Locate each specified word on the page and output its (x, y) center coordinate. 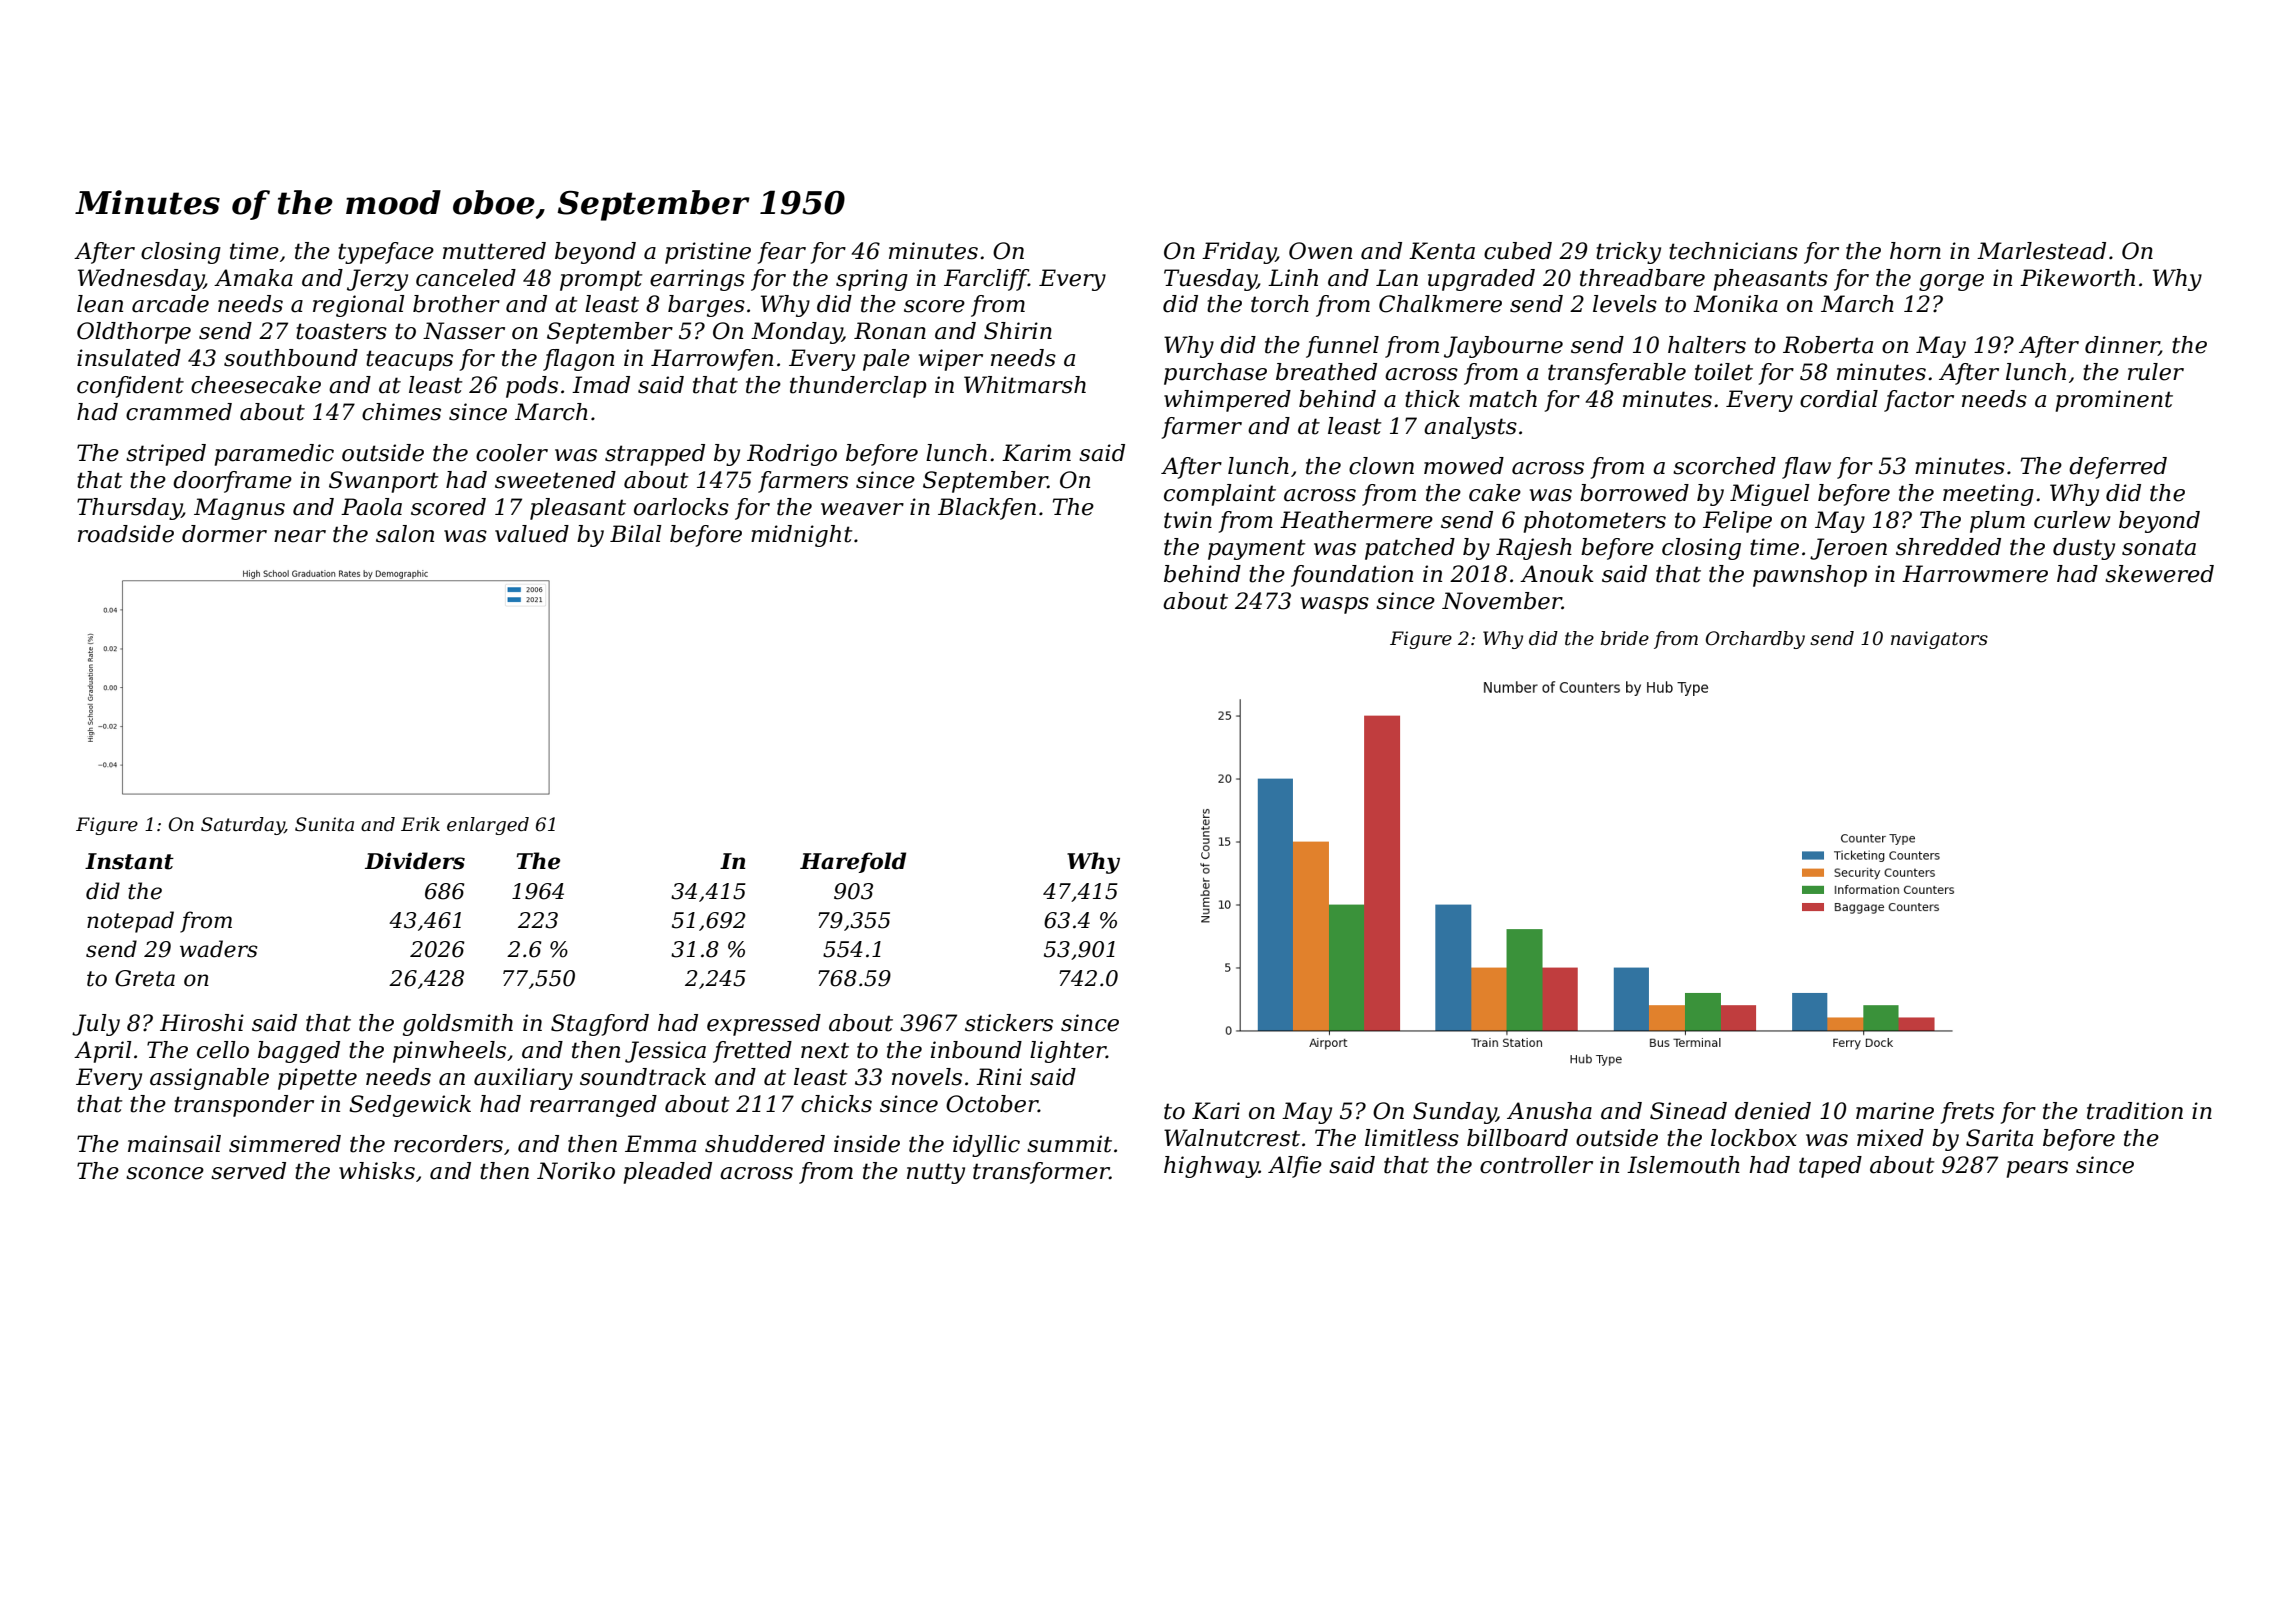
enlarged (488, 826)
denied (1773, 1111)
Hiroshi (202, 1023)
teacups (409, 360)
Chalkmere (1440, 304)
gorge (1951, 282)
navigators (1939, 640)
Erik (420, 824)
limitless (1412, 1138)
